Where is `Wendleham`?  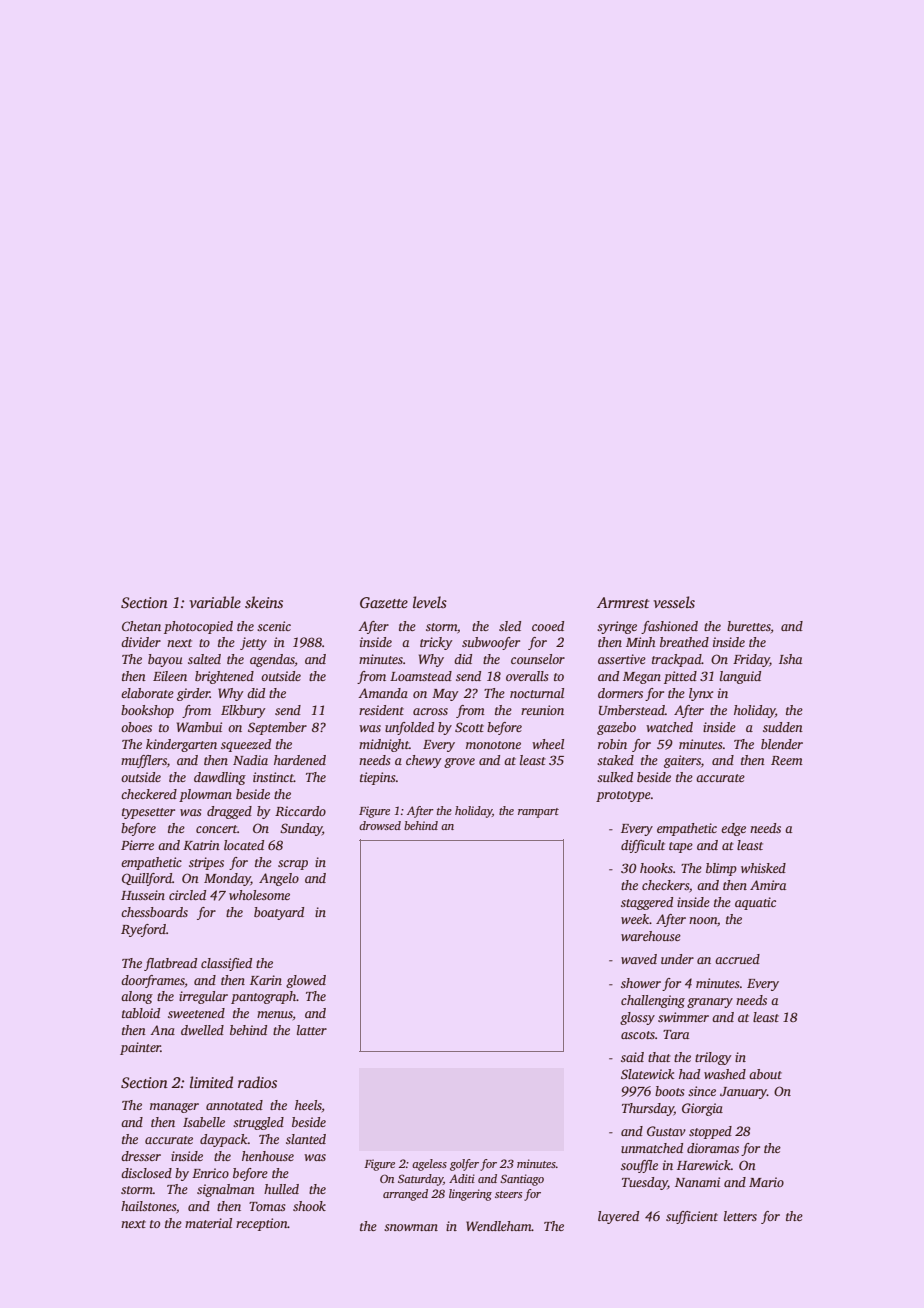
Wendleham is located at coordinates (499, 1226).
